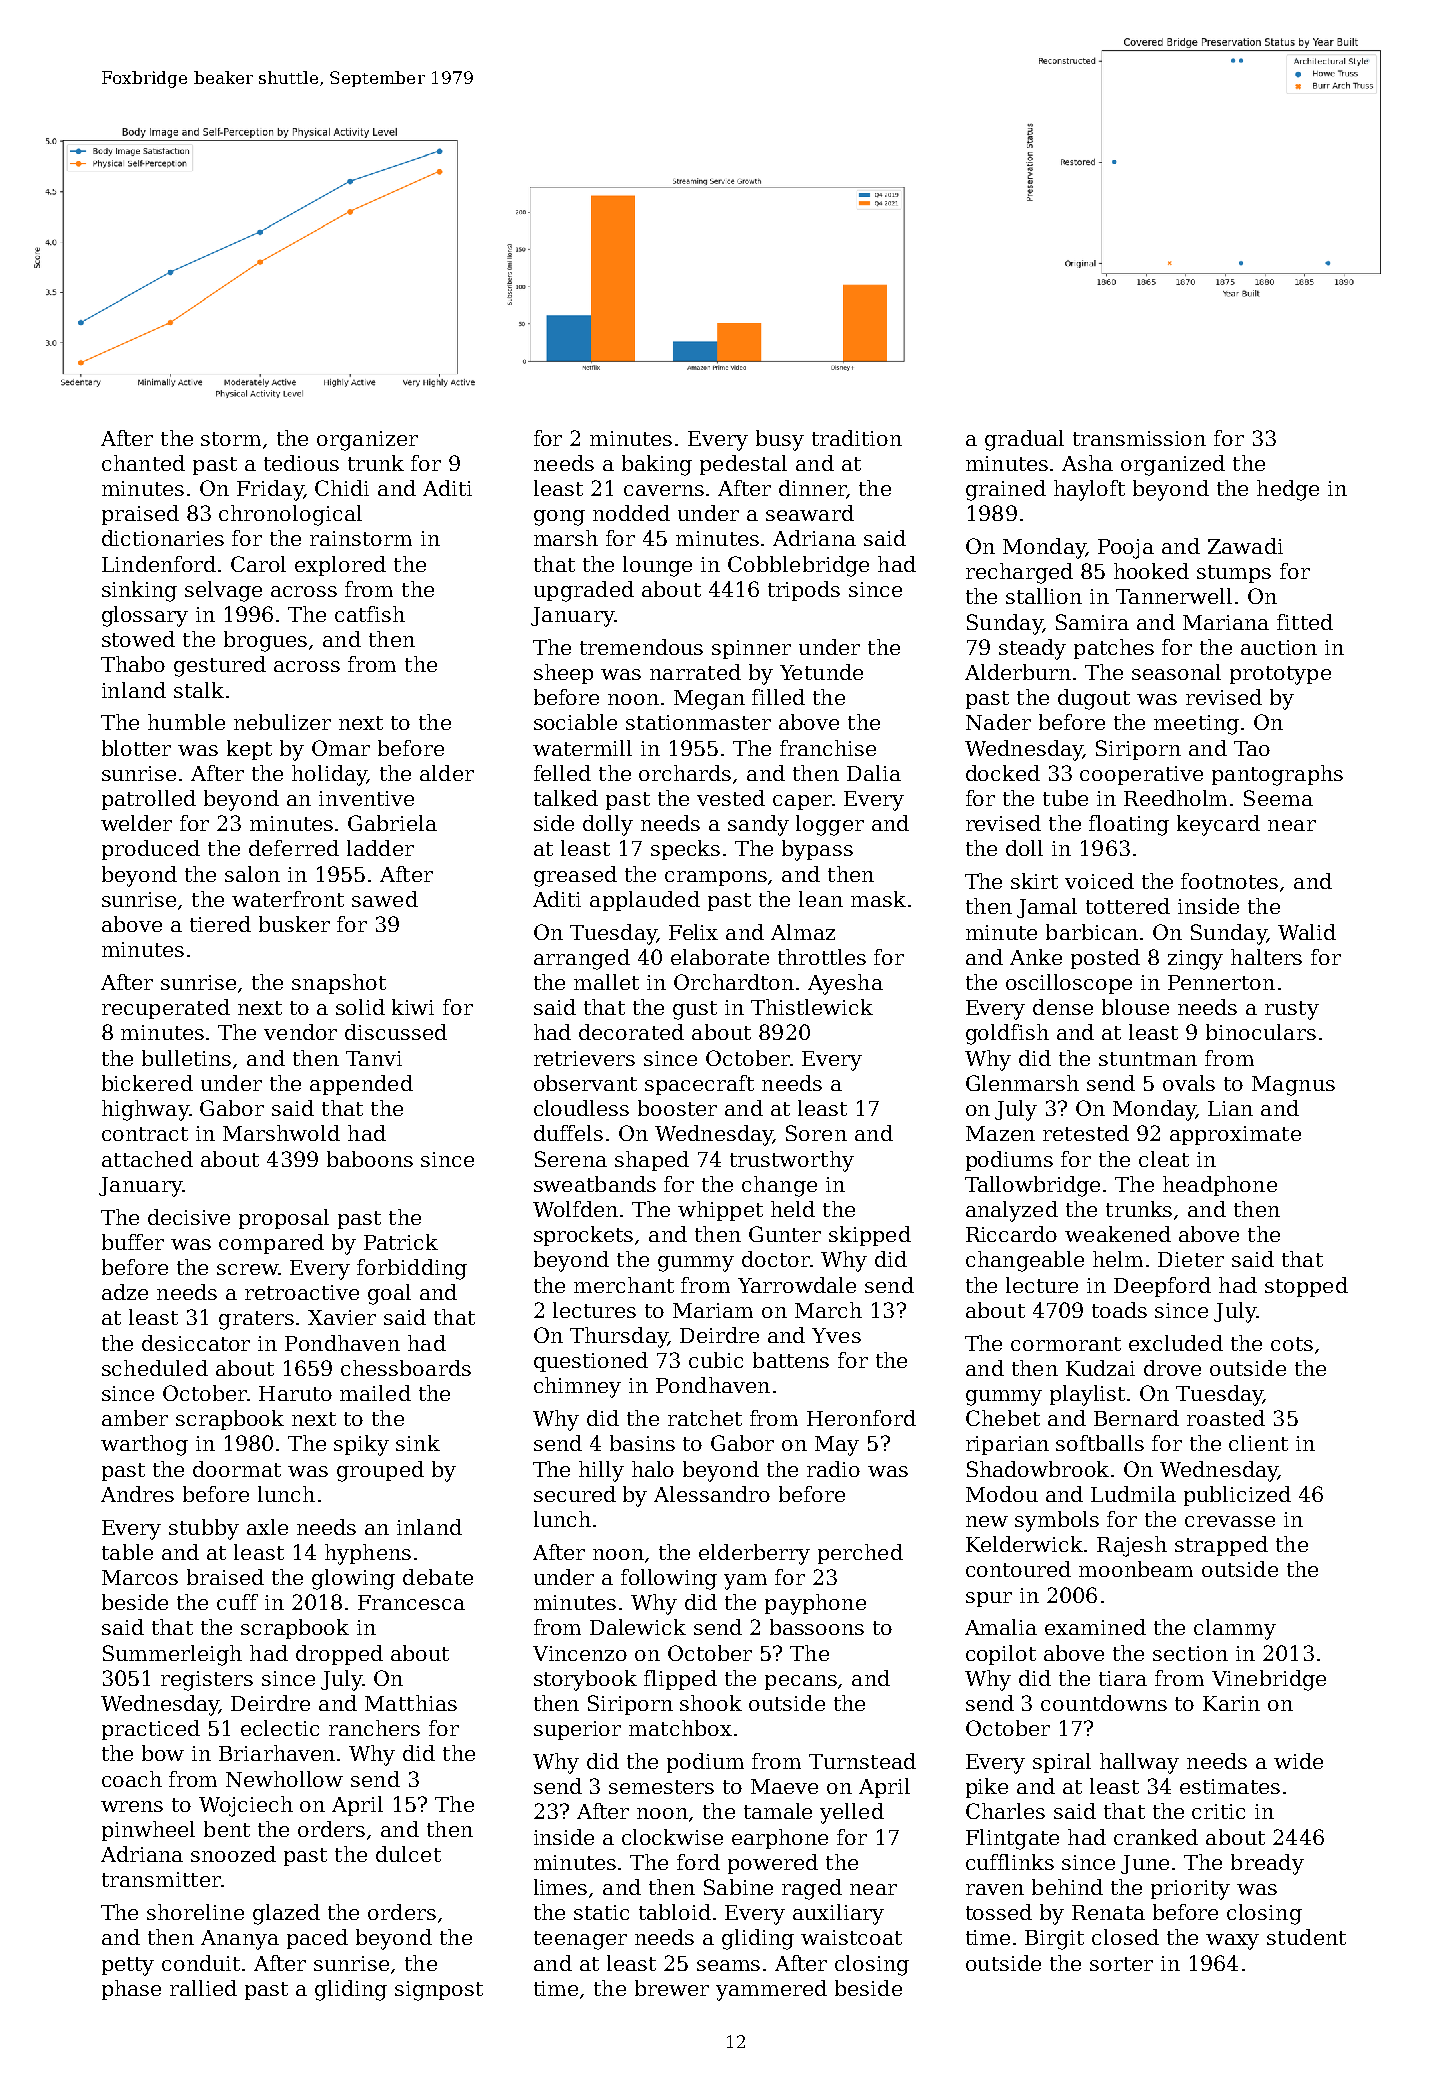  What do you see at coordinates (1003, 773) in the screenshot?
I see `docked` at bounding box center [1003, 773].
